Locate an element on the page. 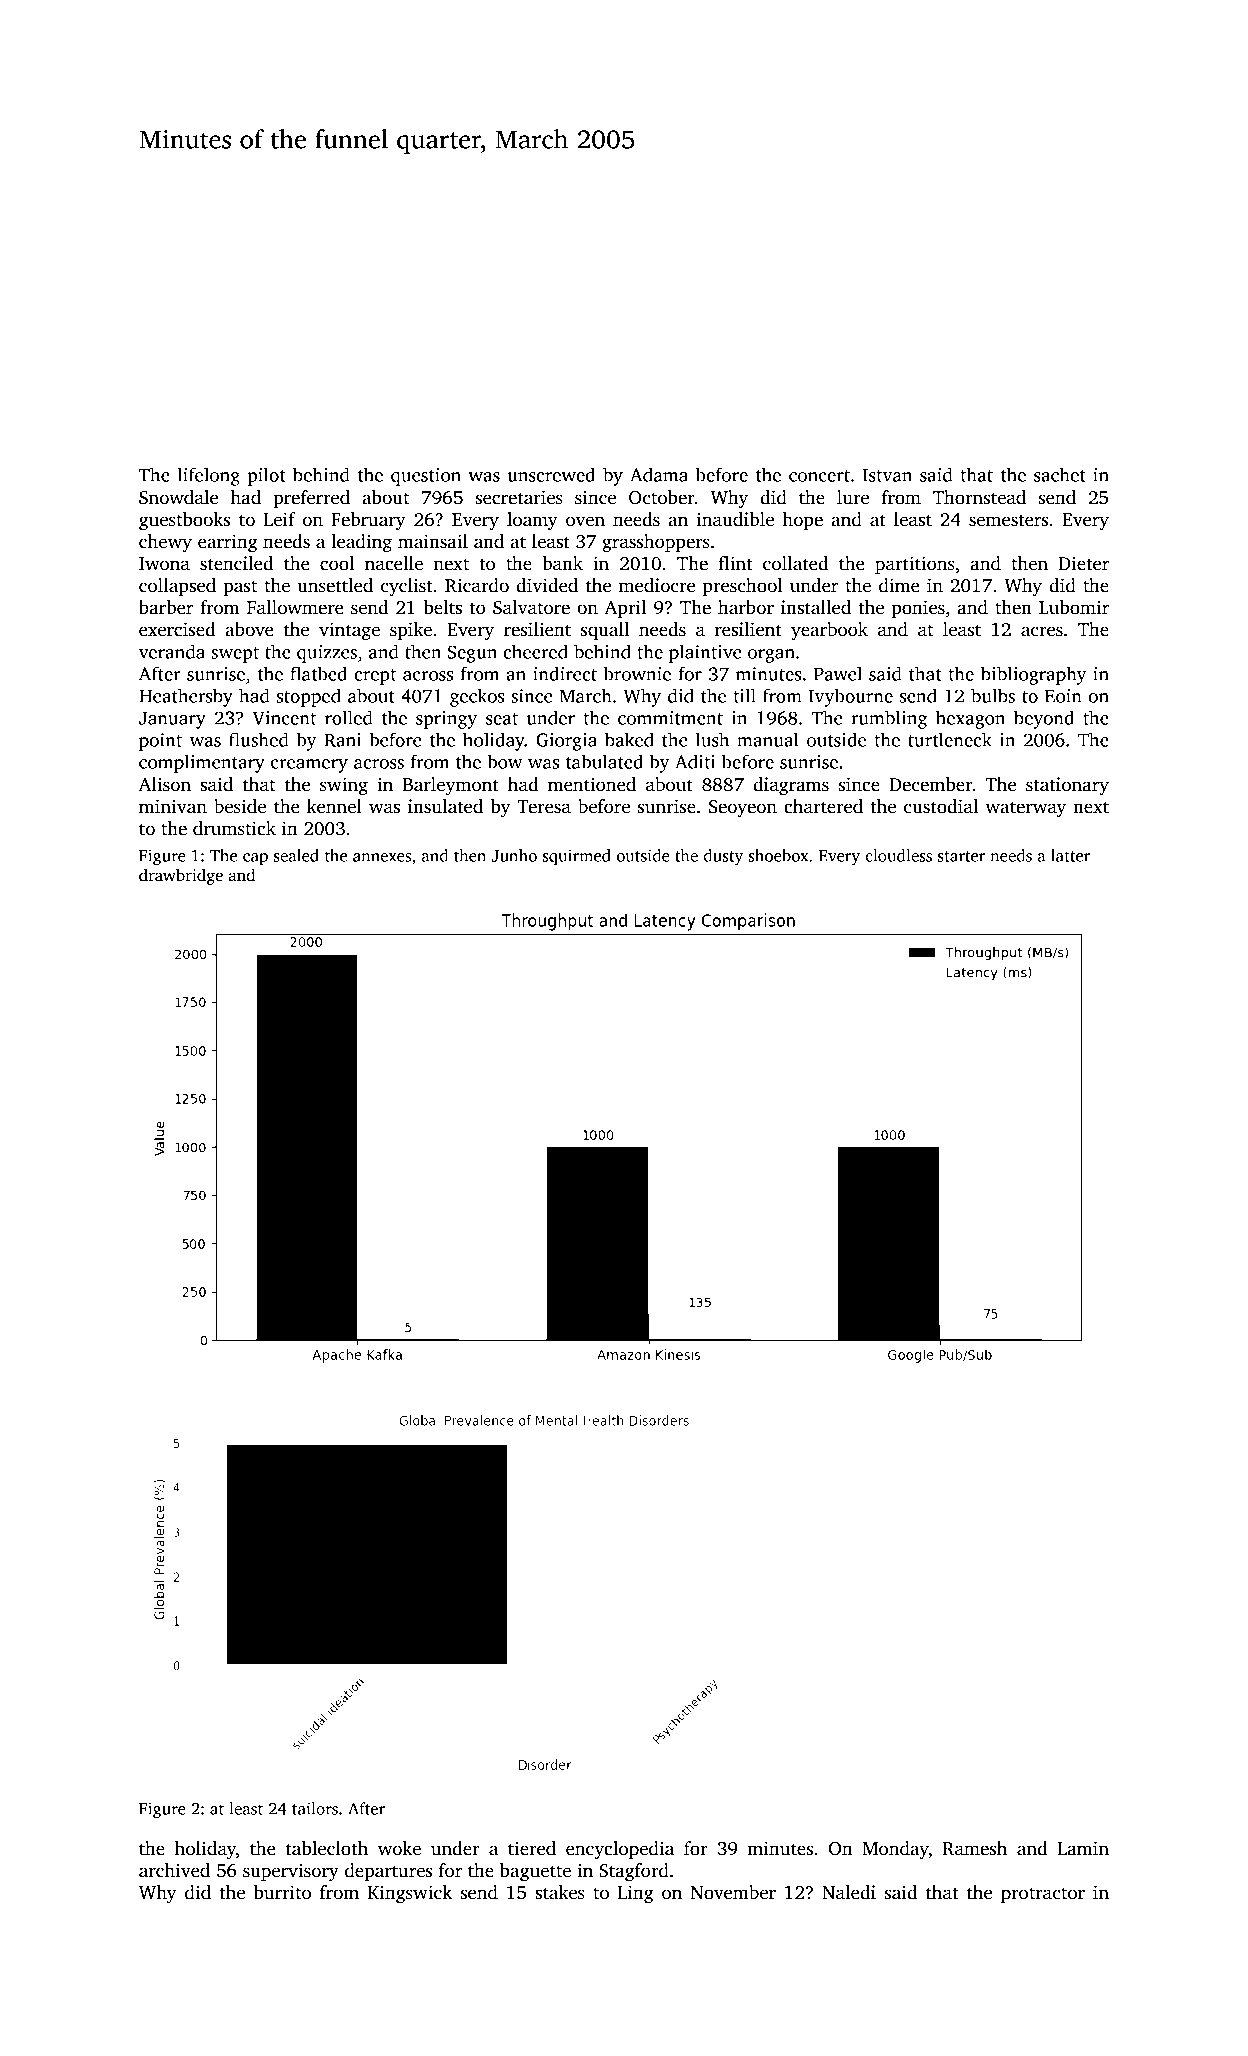 This image has width=1248, height=2056. sachet is located at coordinates (1060, 474).
